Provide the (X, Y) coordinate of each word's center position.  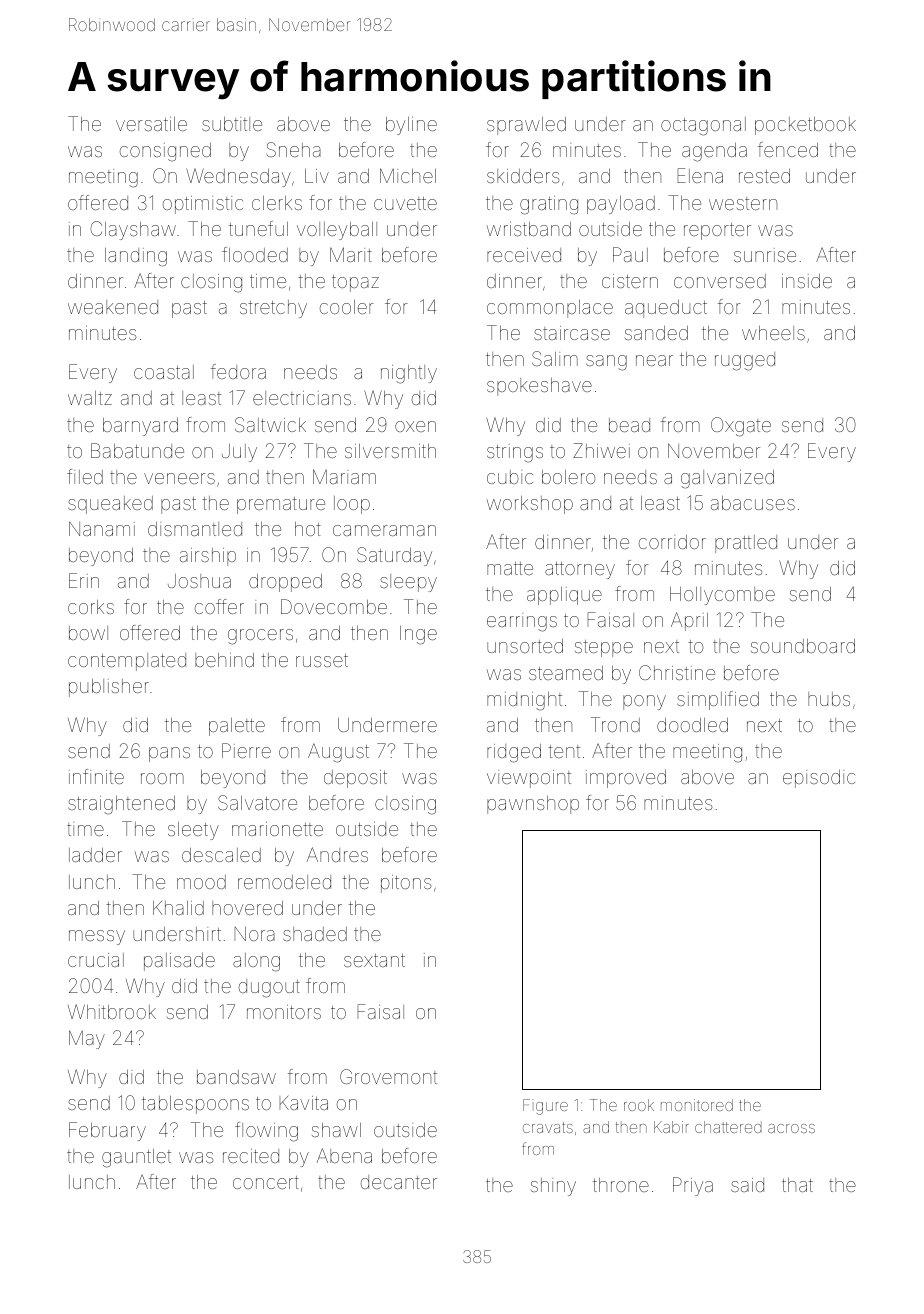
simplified (718, 700)
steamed (566, 673)
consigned (165, 152)
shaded (315, 934)
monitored (697, 1105)
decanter (399, 1182)
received (524, 255)
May (87, 1039)
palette (237, 727)
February (107, 1131)
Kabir (671, 1127)
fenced (788, 149)
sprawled (526, 126)
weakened (113, 307)
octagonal (703, 126)
